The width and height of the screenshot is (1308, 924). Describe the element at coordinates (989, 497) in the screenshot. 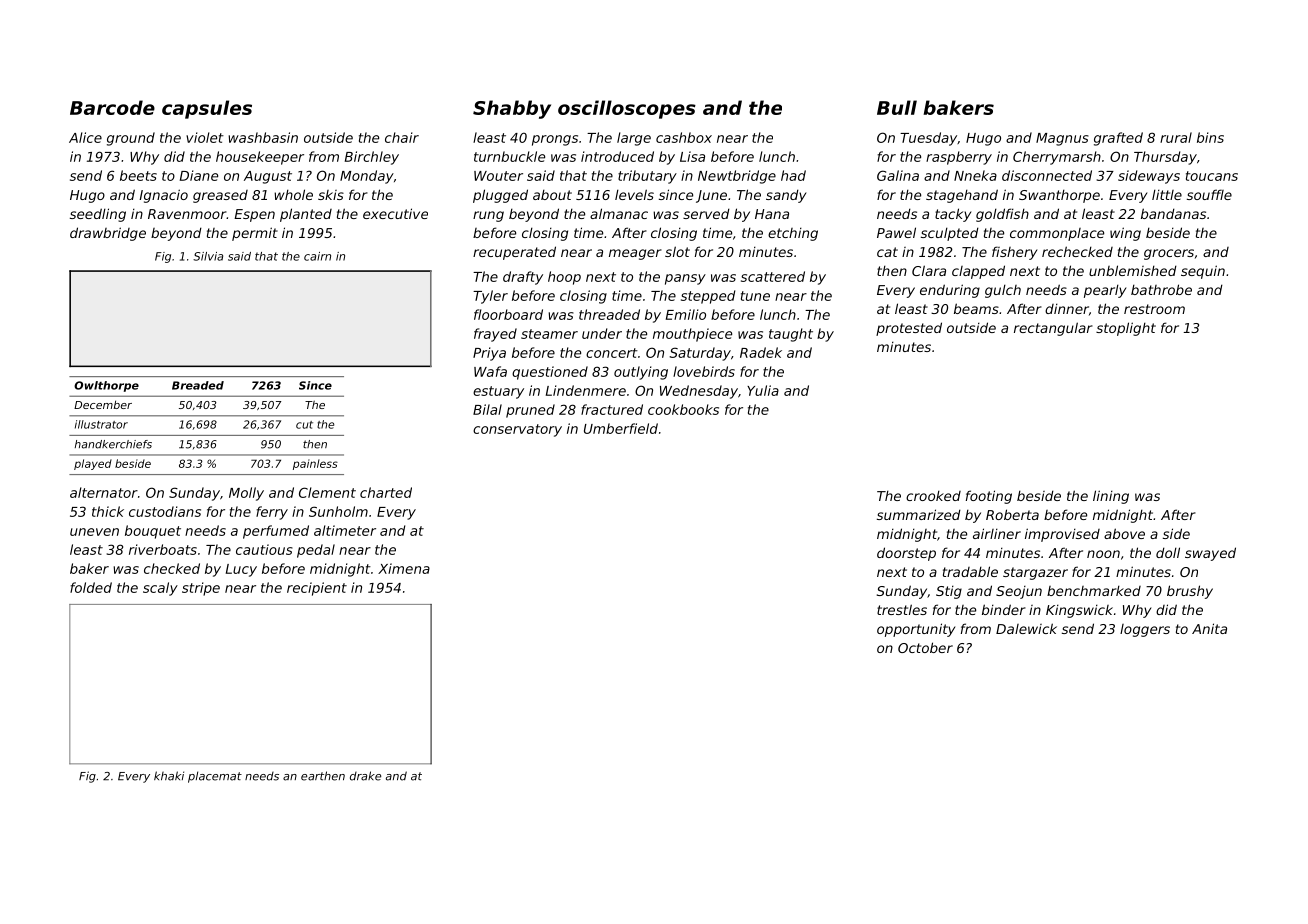

I see `footing` at that location.
